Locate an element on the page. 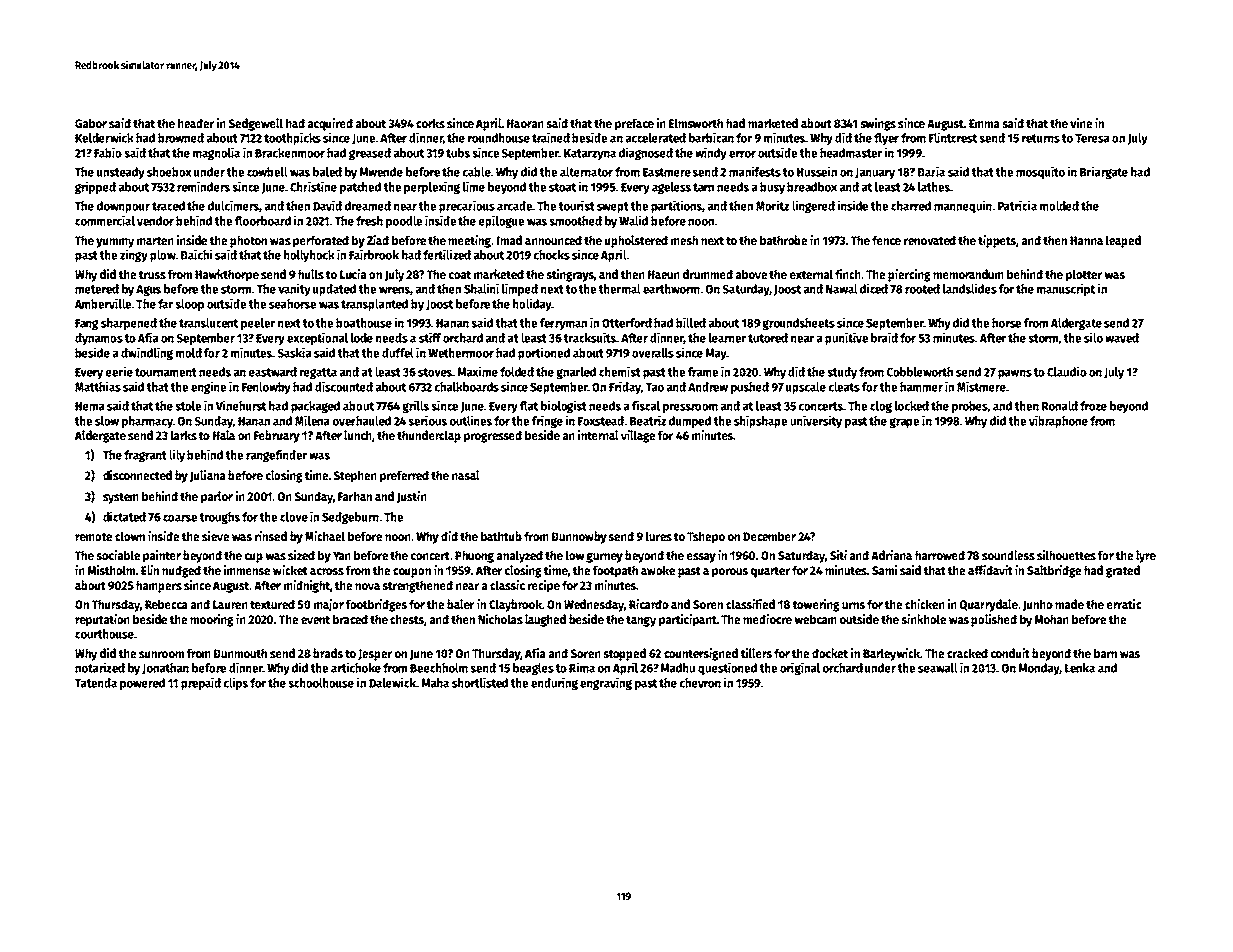  enduring is located at coordinates (554, 683).
